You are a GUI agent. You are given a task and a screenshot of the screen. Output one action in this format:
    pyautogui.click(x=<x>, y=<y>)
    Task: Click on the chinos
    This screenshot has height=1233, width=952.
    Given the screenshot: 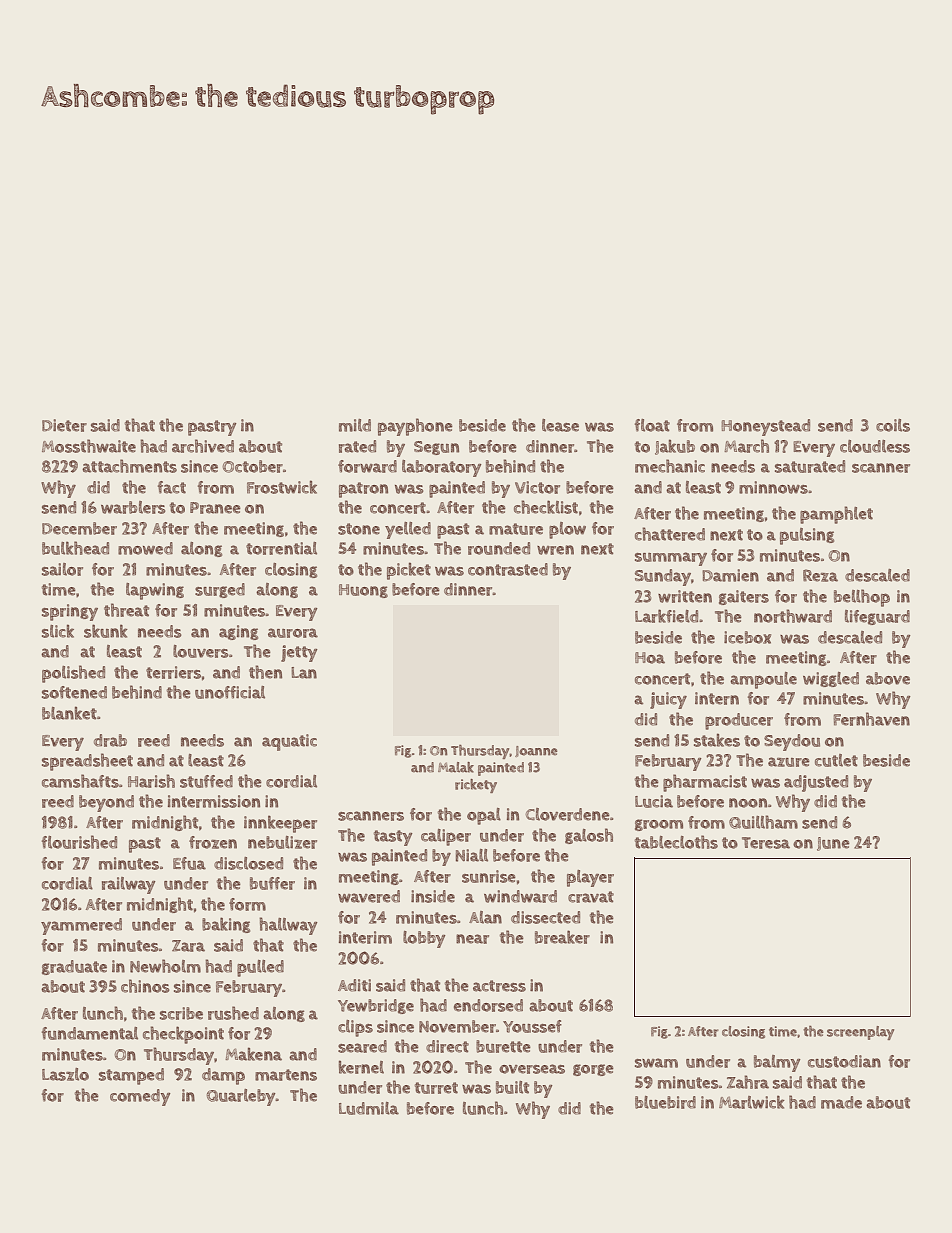 What is the action you would take?
    pyautogui.click(x=145, y=986)
